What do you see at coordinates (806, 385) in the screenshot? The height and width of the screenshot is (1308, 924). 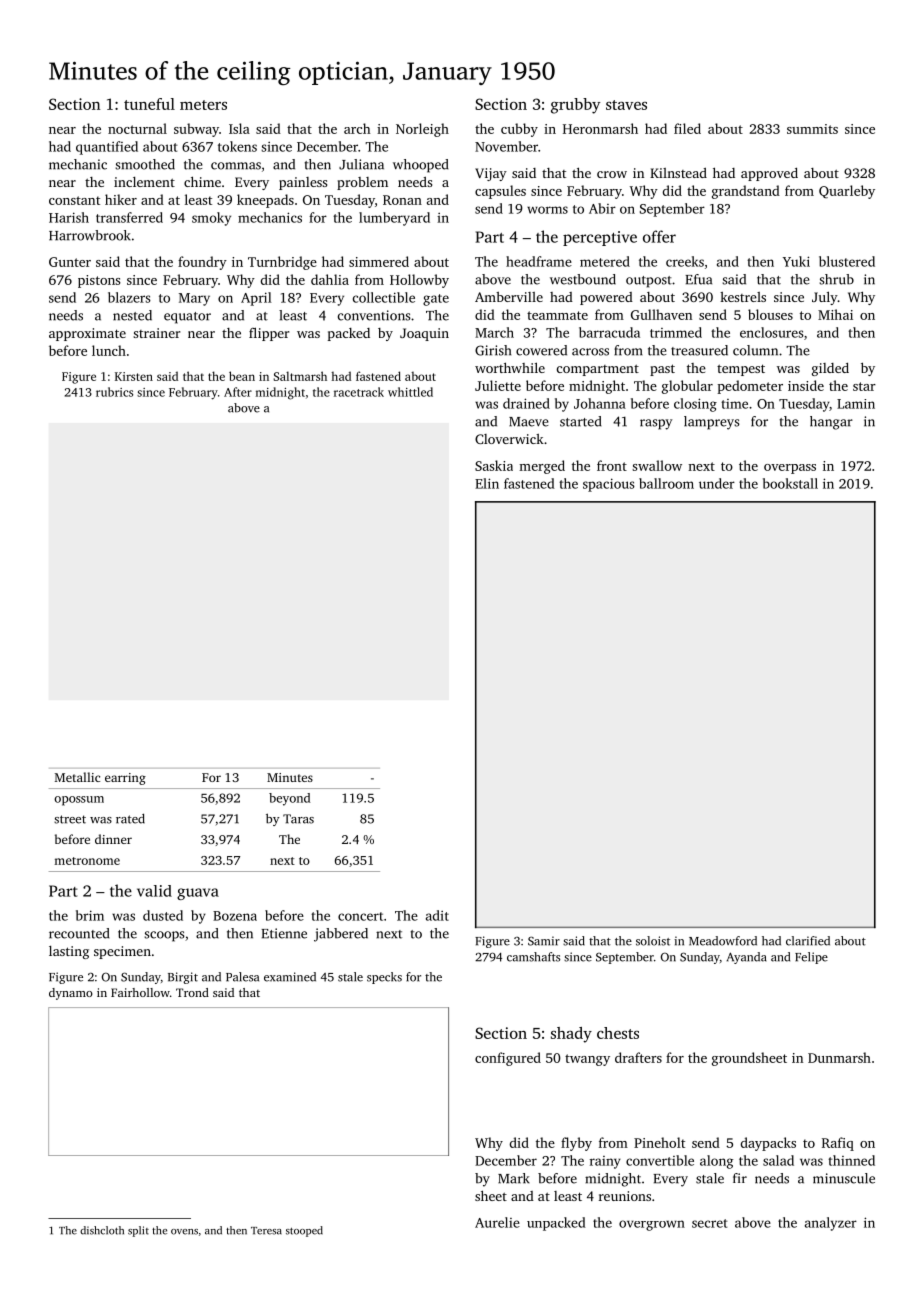 I see `inside` at bounding box center [806, 385].
